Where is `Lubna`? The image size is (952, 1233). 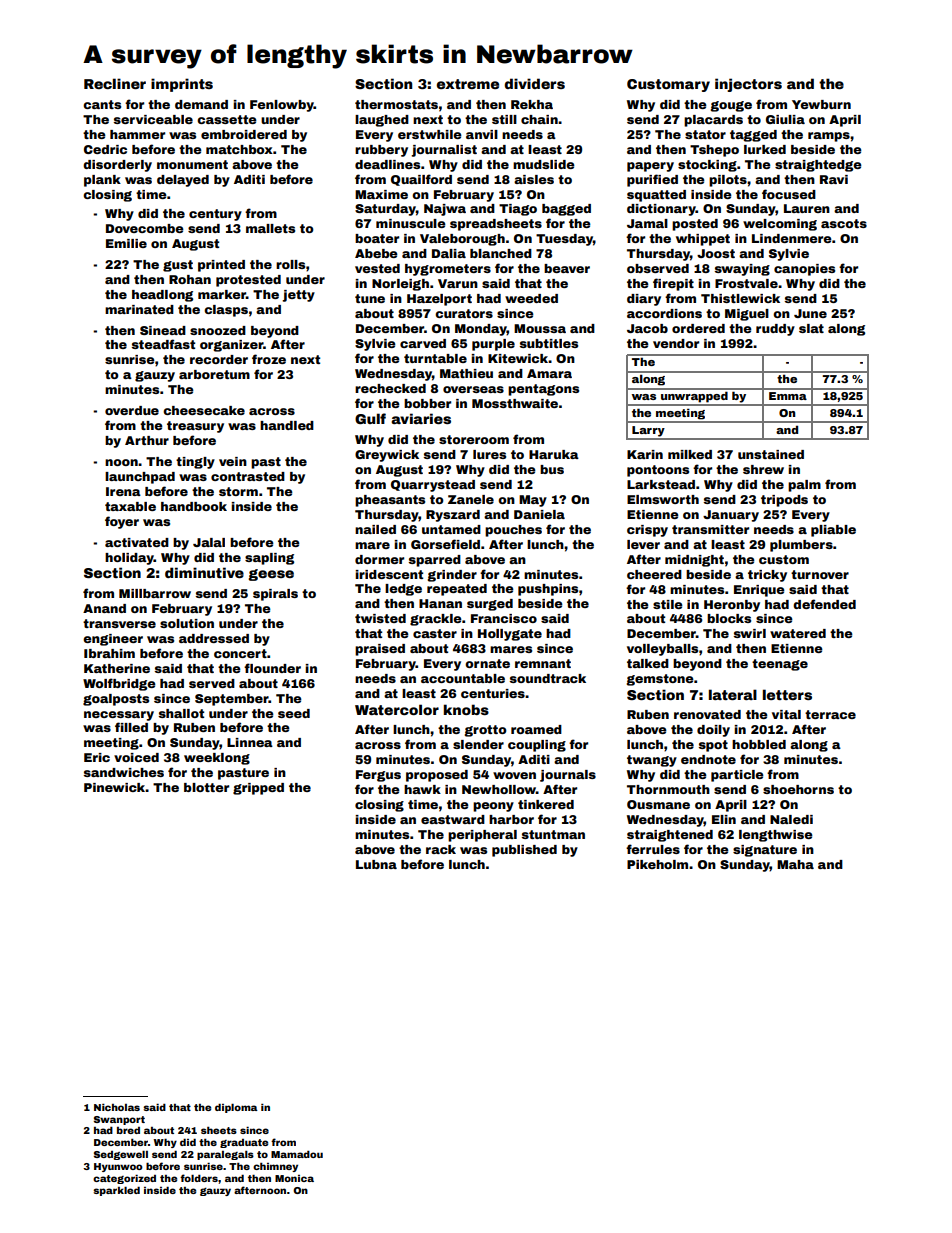 Lubna is located at coordinates (376, 864).
